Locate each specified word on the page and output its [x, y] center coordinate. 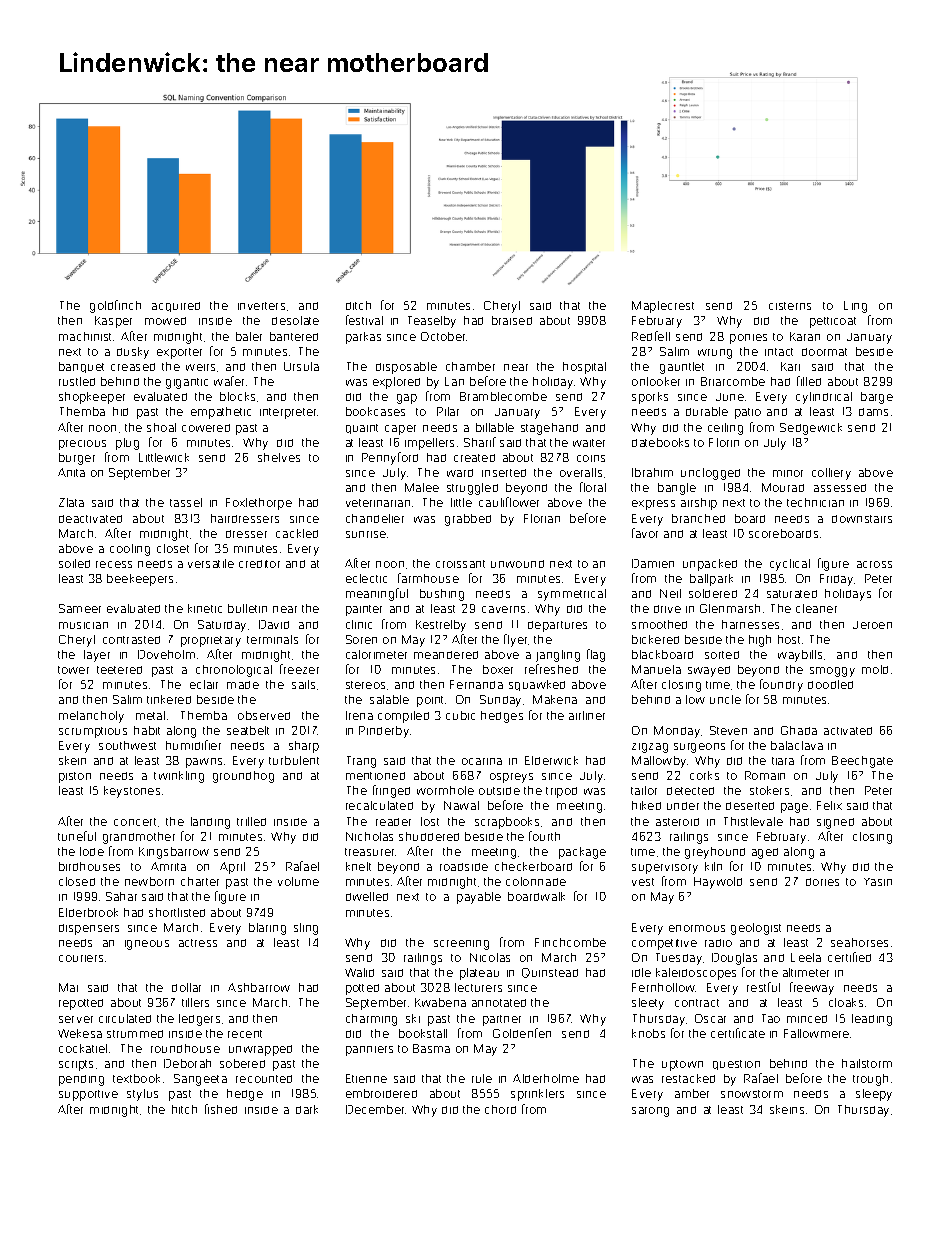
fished [221, 1109]
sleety [648, 1004]
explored [396, 383]
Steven [728, 730]
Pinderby [384, 732]
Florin [724, 442]
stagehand [549, 429]
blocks [237, 396]
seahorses [859, 942]
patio [748, 413]
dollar [186, 987]
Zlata [71, 502]
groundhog [243, 777]
